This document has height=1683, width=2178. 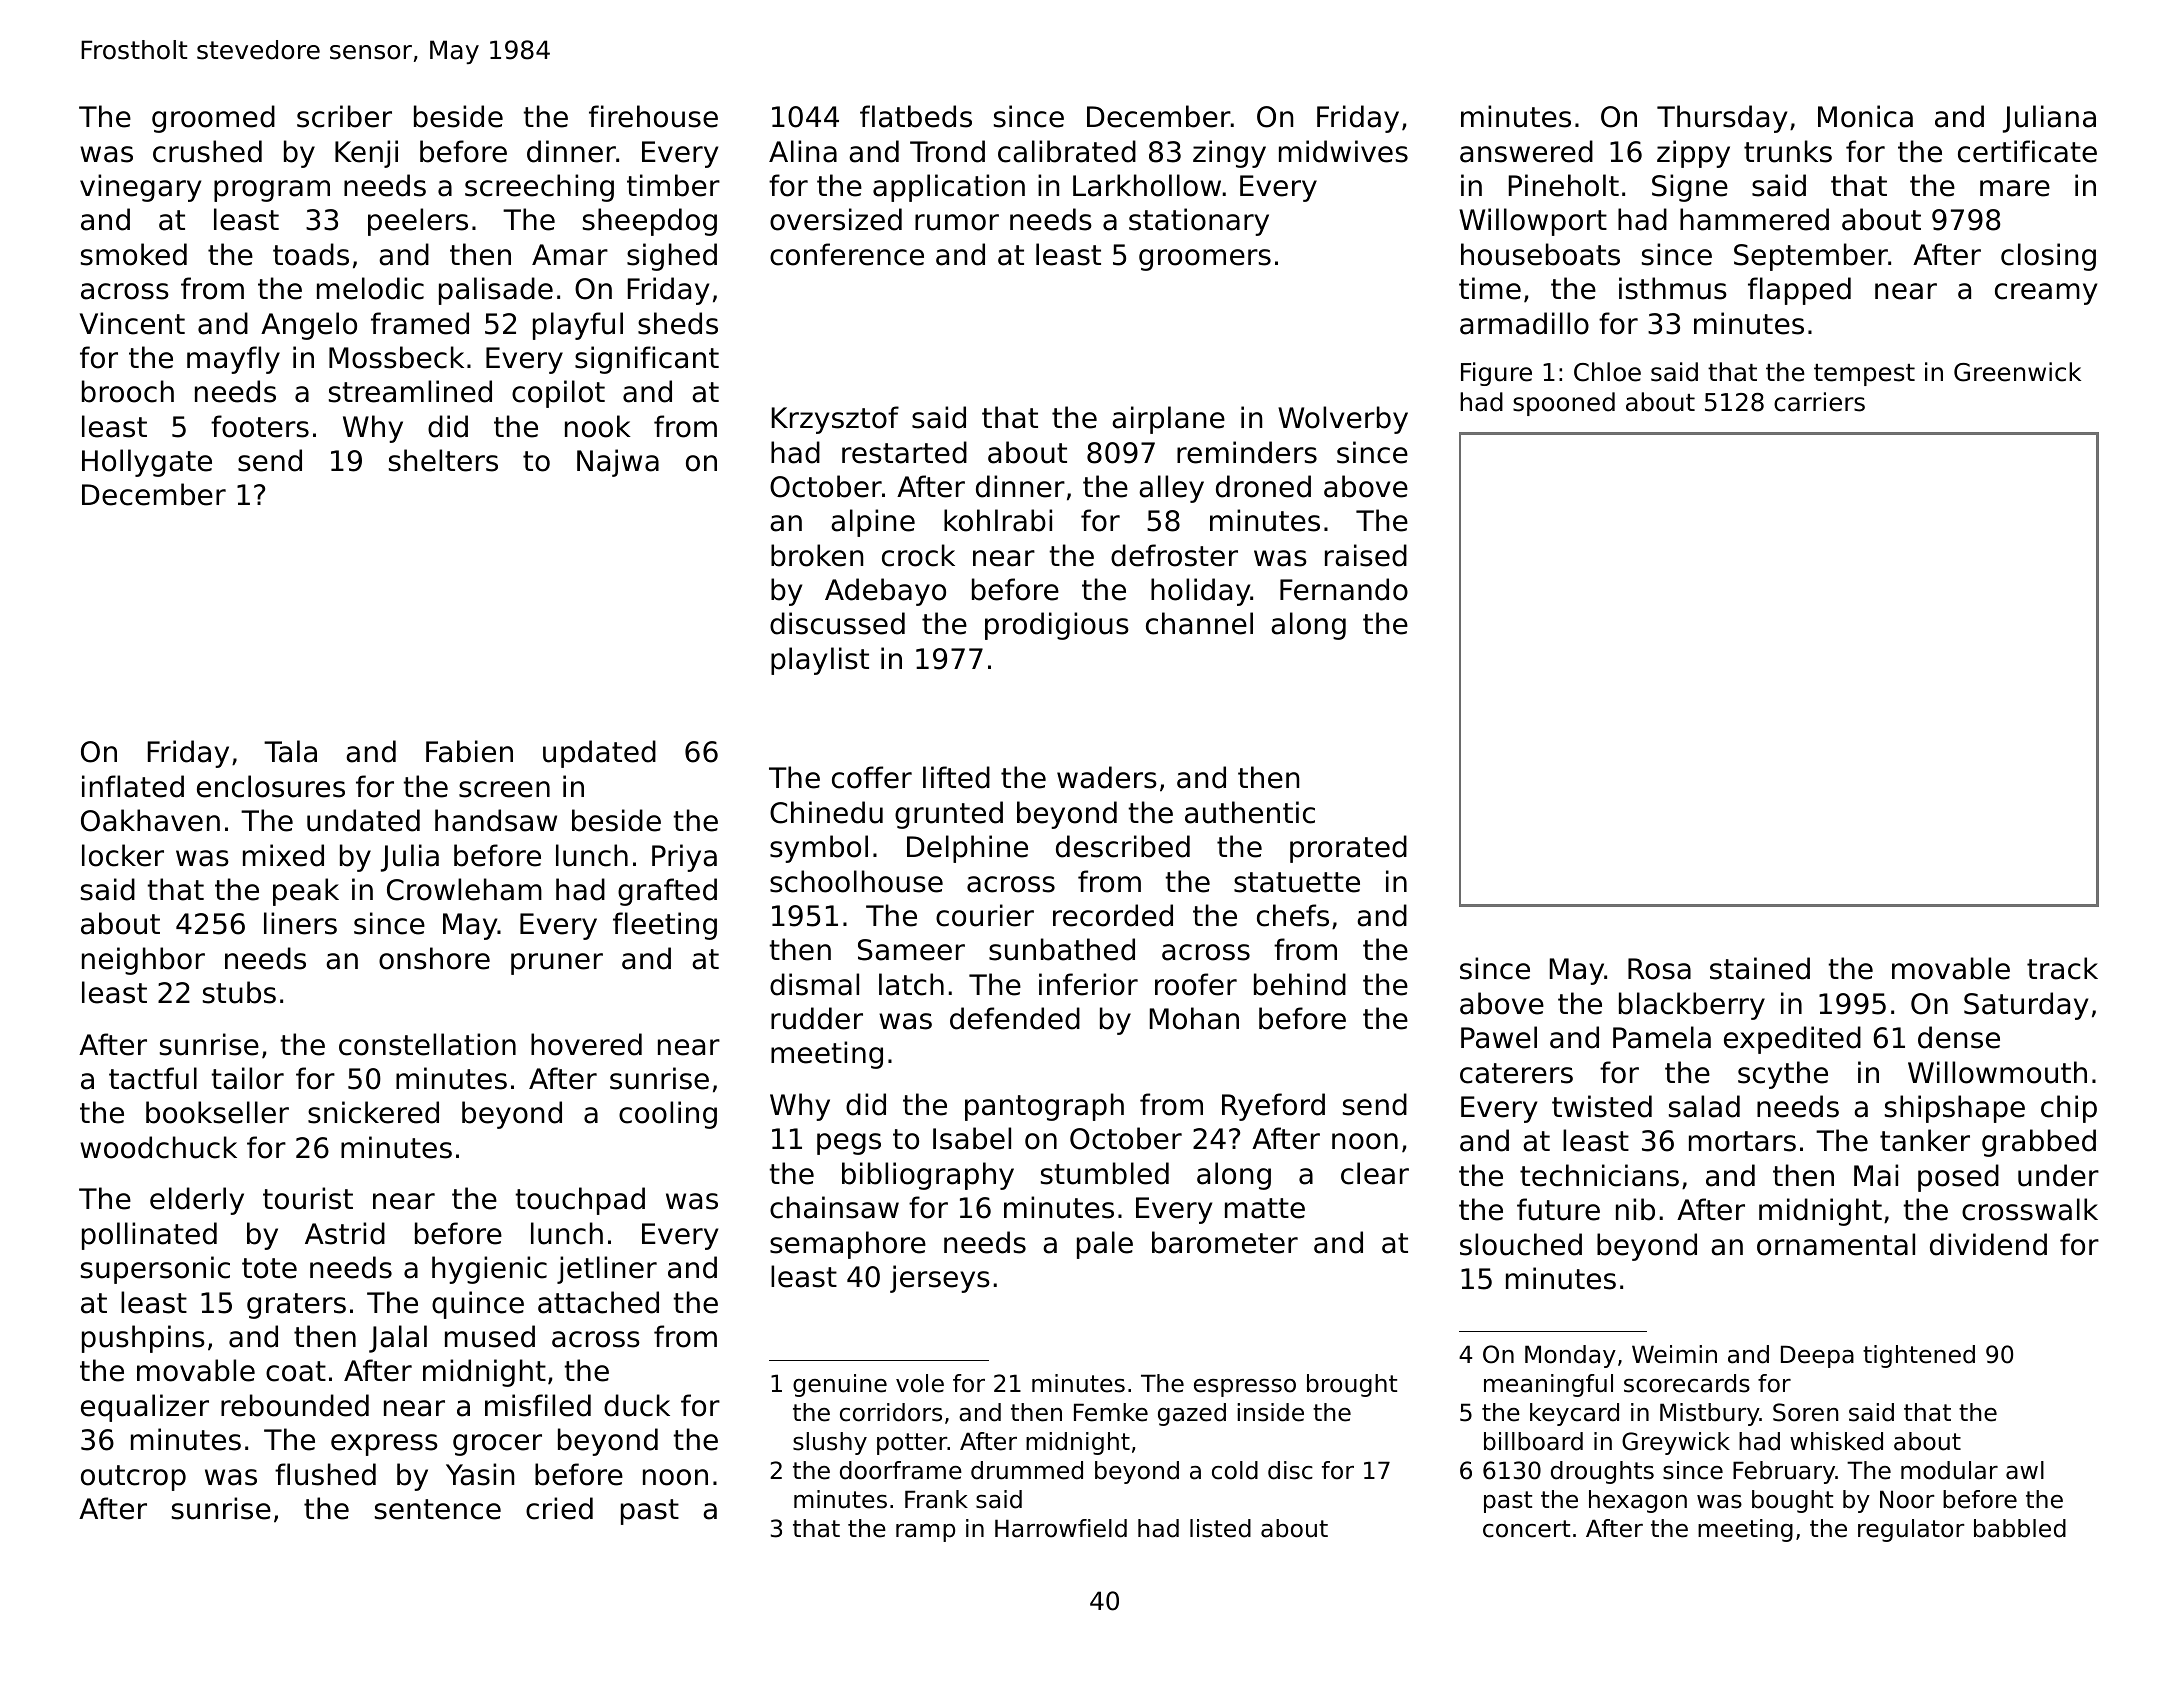 I want to click on Mohan, so click(x=1194, y=1018).
